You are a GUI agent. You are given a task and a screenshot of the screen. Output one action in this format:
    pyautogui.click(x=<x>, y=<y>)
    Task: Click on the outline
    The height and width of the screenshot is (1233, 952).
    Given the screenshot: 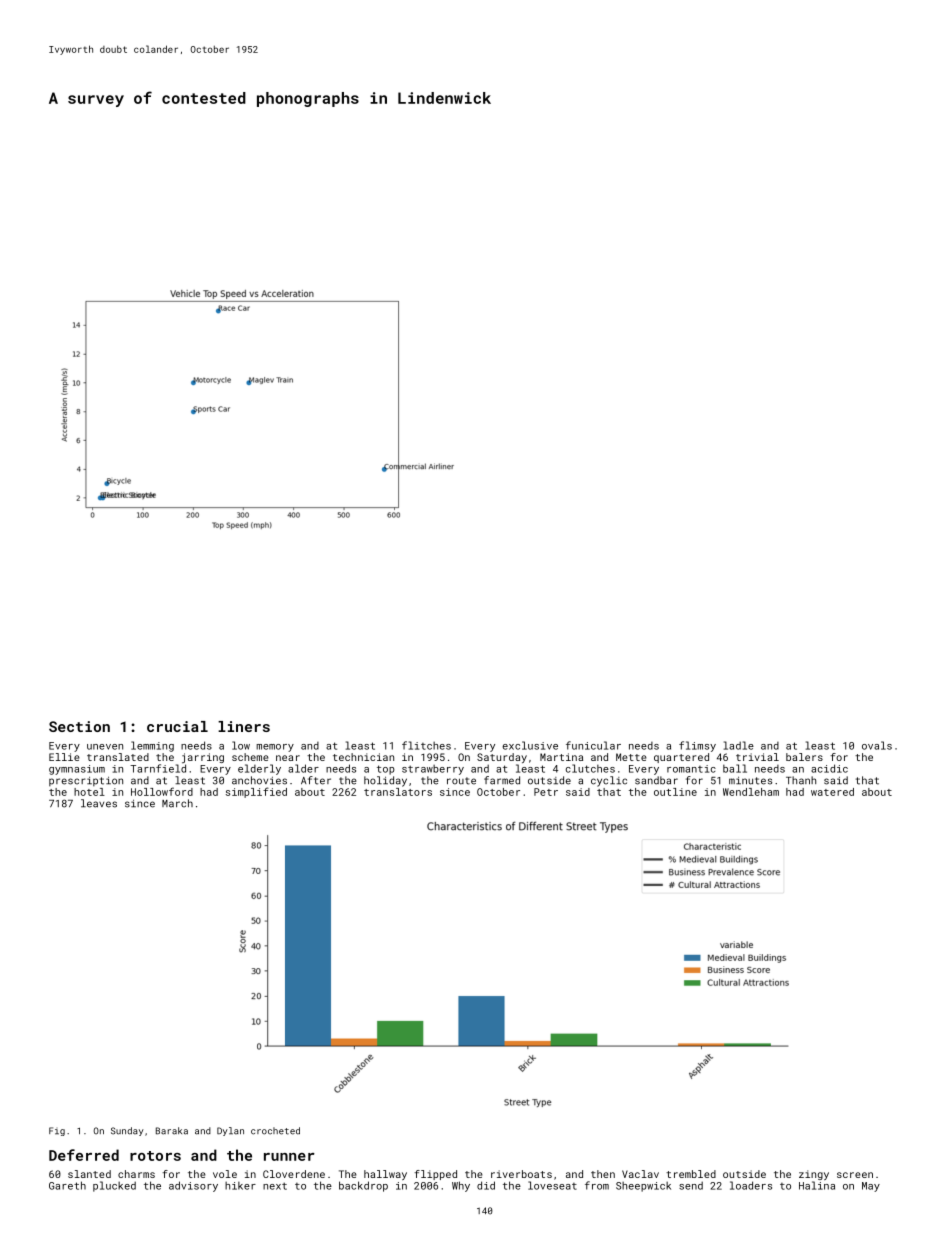 What is the action you would take?
    pyautogui.click(x=675, y=792)
